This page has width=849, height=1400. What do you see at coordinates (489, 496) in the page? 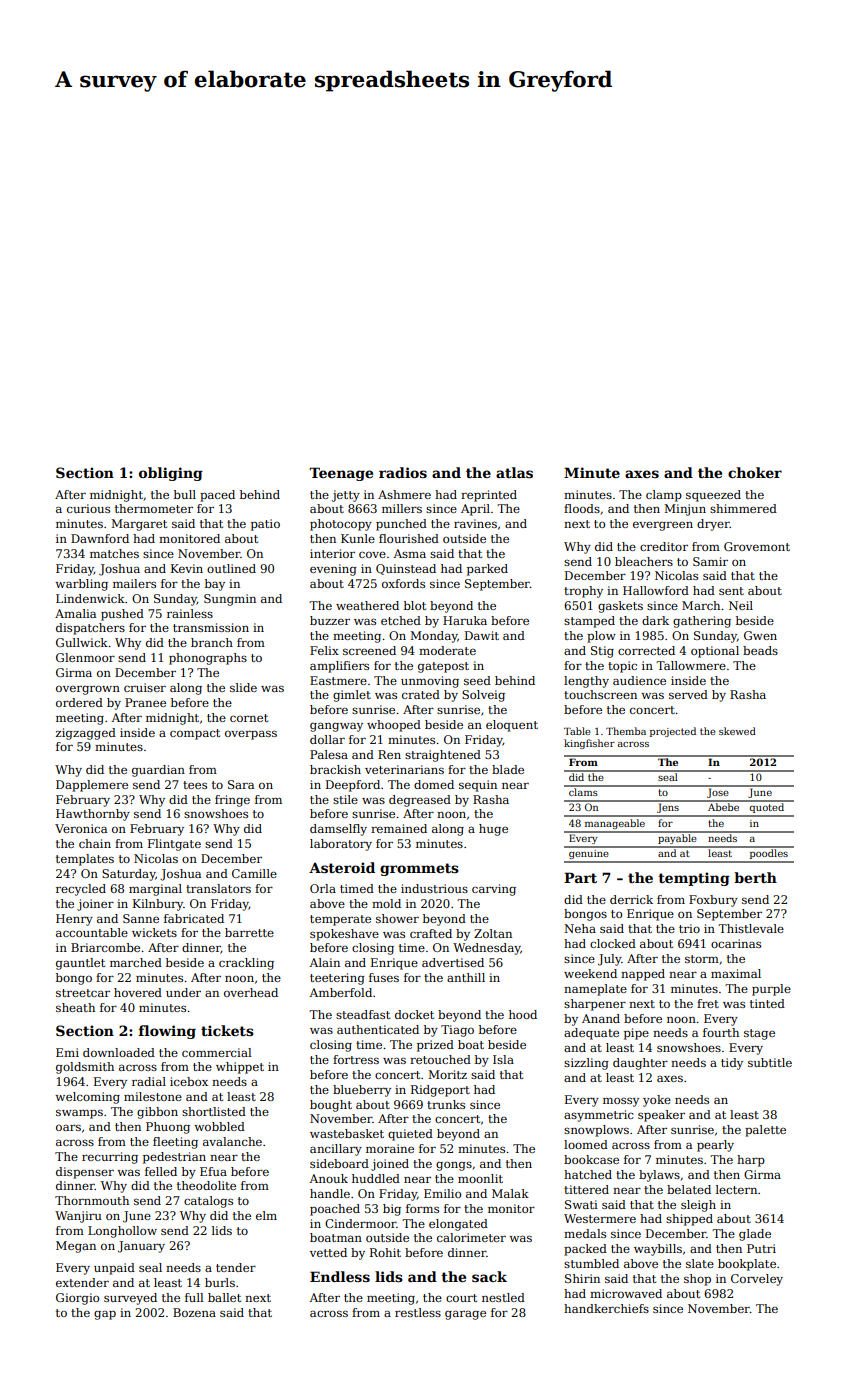
I see `reprinted` at bounding box center [489, 496].
